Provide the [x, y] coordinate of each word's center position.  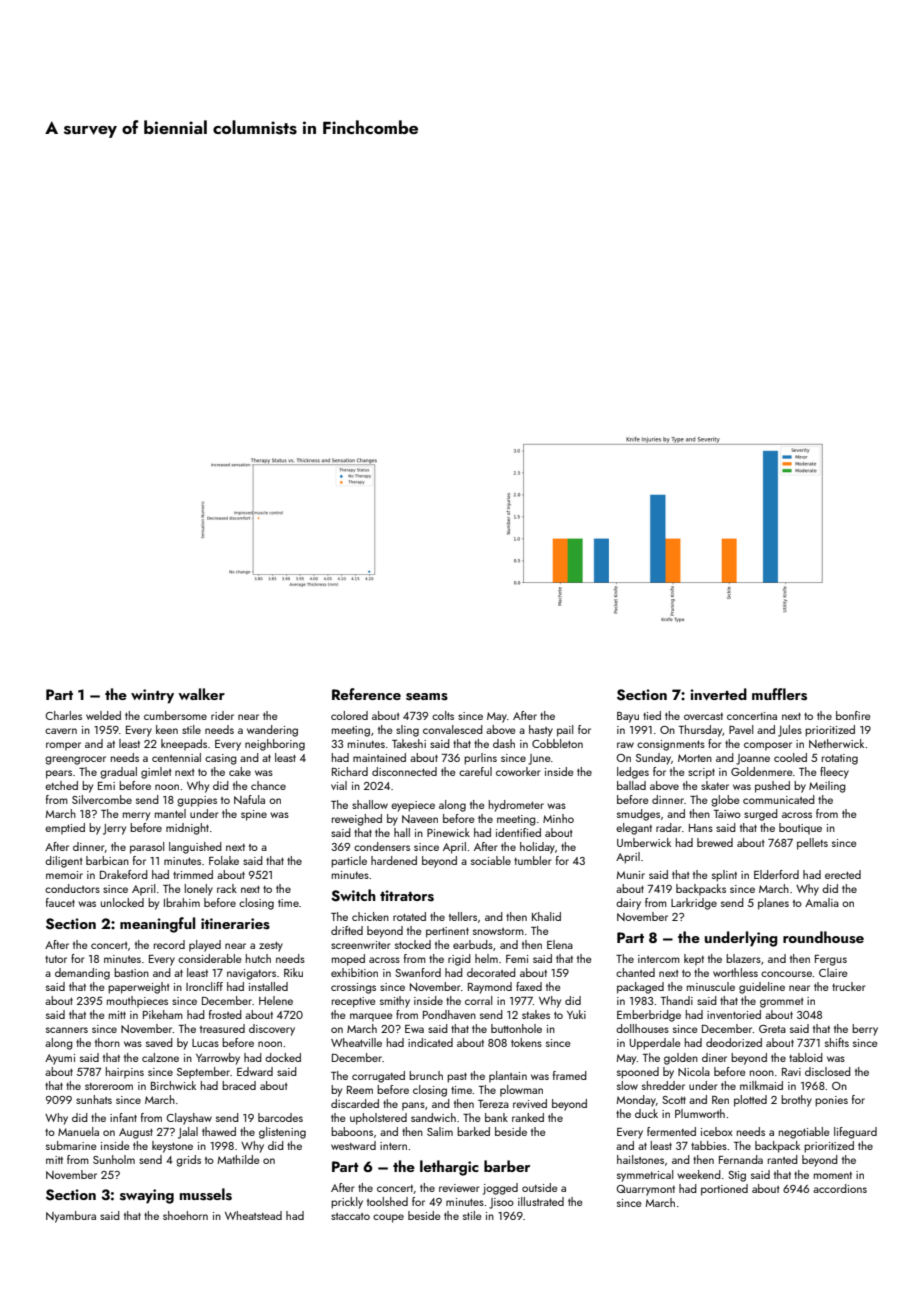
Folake [224, 860]
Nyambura [71, 1217]
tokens [526, 1042]
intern [393, 1146]
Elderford [776, 874]
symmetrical [645, 1176]
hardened [394, 860]
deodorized [734, 1042]
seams [427, 697]
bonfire [853, 715]
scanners [67, 1030]
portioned [724, 1190]
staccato [350, 1216]
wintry [152, 696]
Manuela [78, 1131]
